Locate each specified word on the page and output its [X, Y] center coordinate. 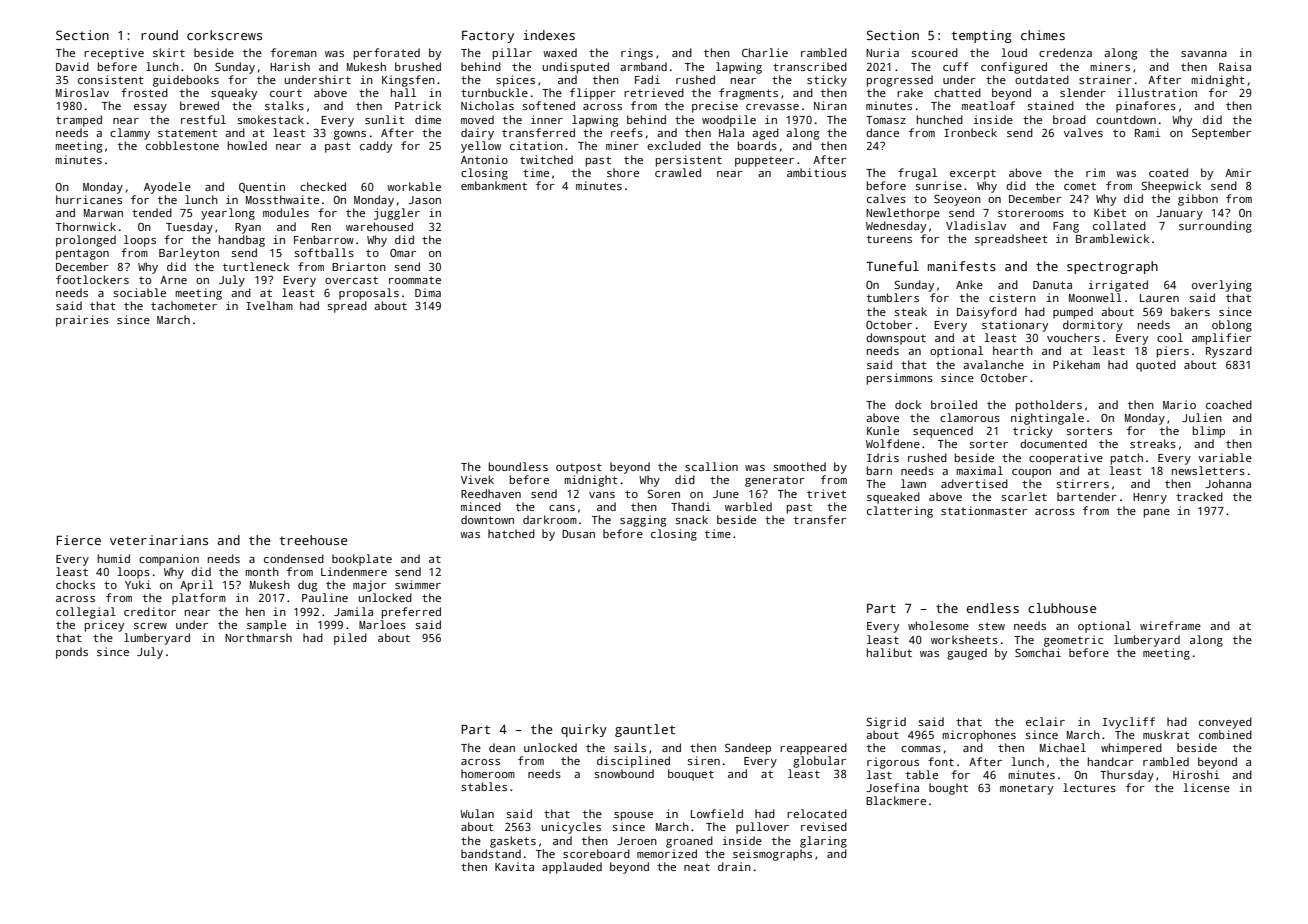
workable [414, 186]
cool [1170, 337]
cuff [955, 66]
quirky [584, 730]
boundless [518, 466]
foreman [294, 52]
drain [734, 866]
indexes [549, 35]
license [1206, 787]
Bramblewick [1112, 238]
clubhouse [1062, 608]
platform [199, 599]
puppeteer [764, 161]
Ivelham [269, 305]
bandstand [491, 853]
